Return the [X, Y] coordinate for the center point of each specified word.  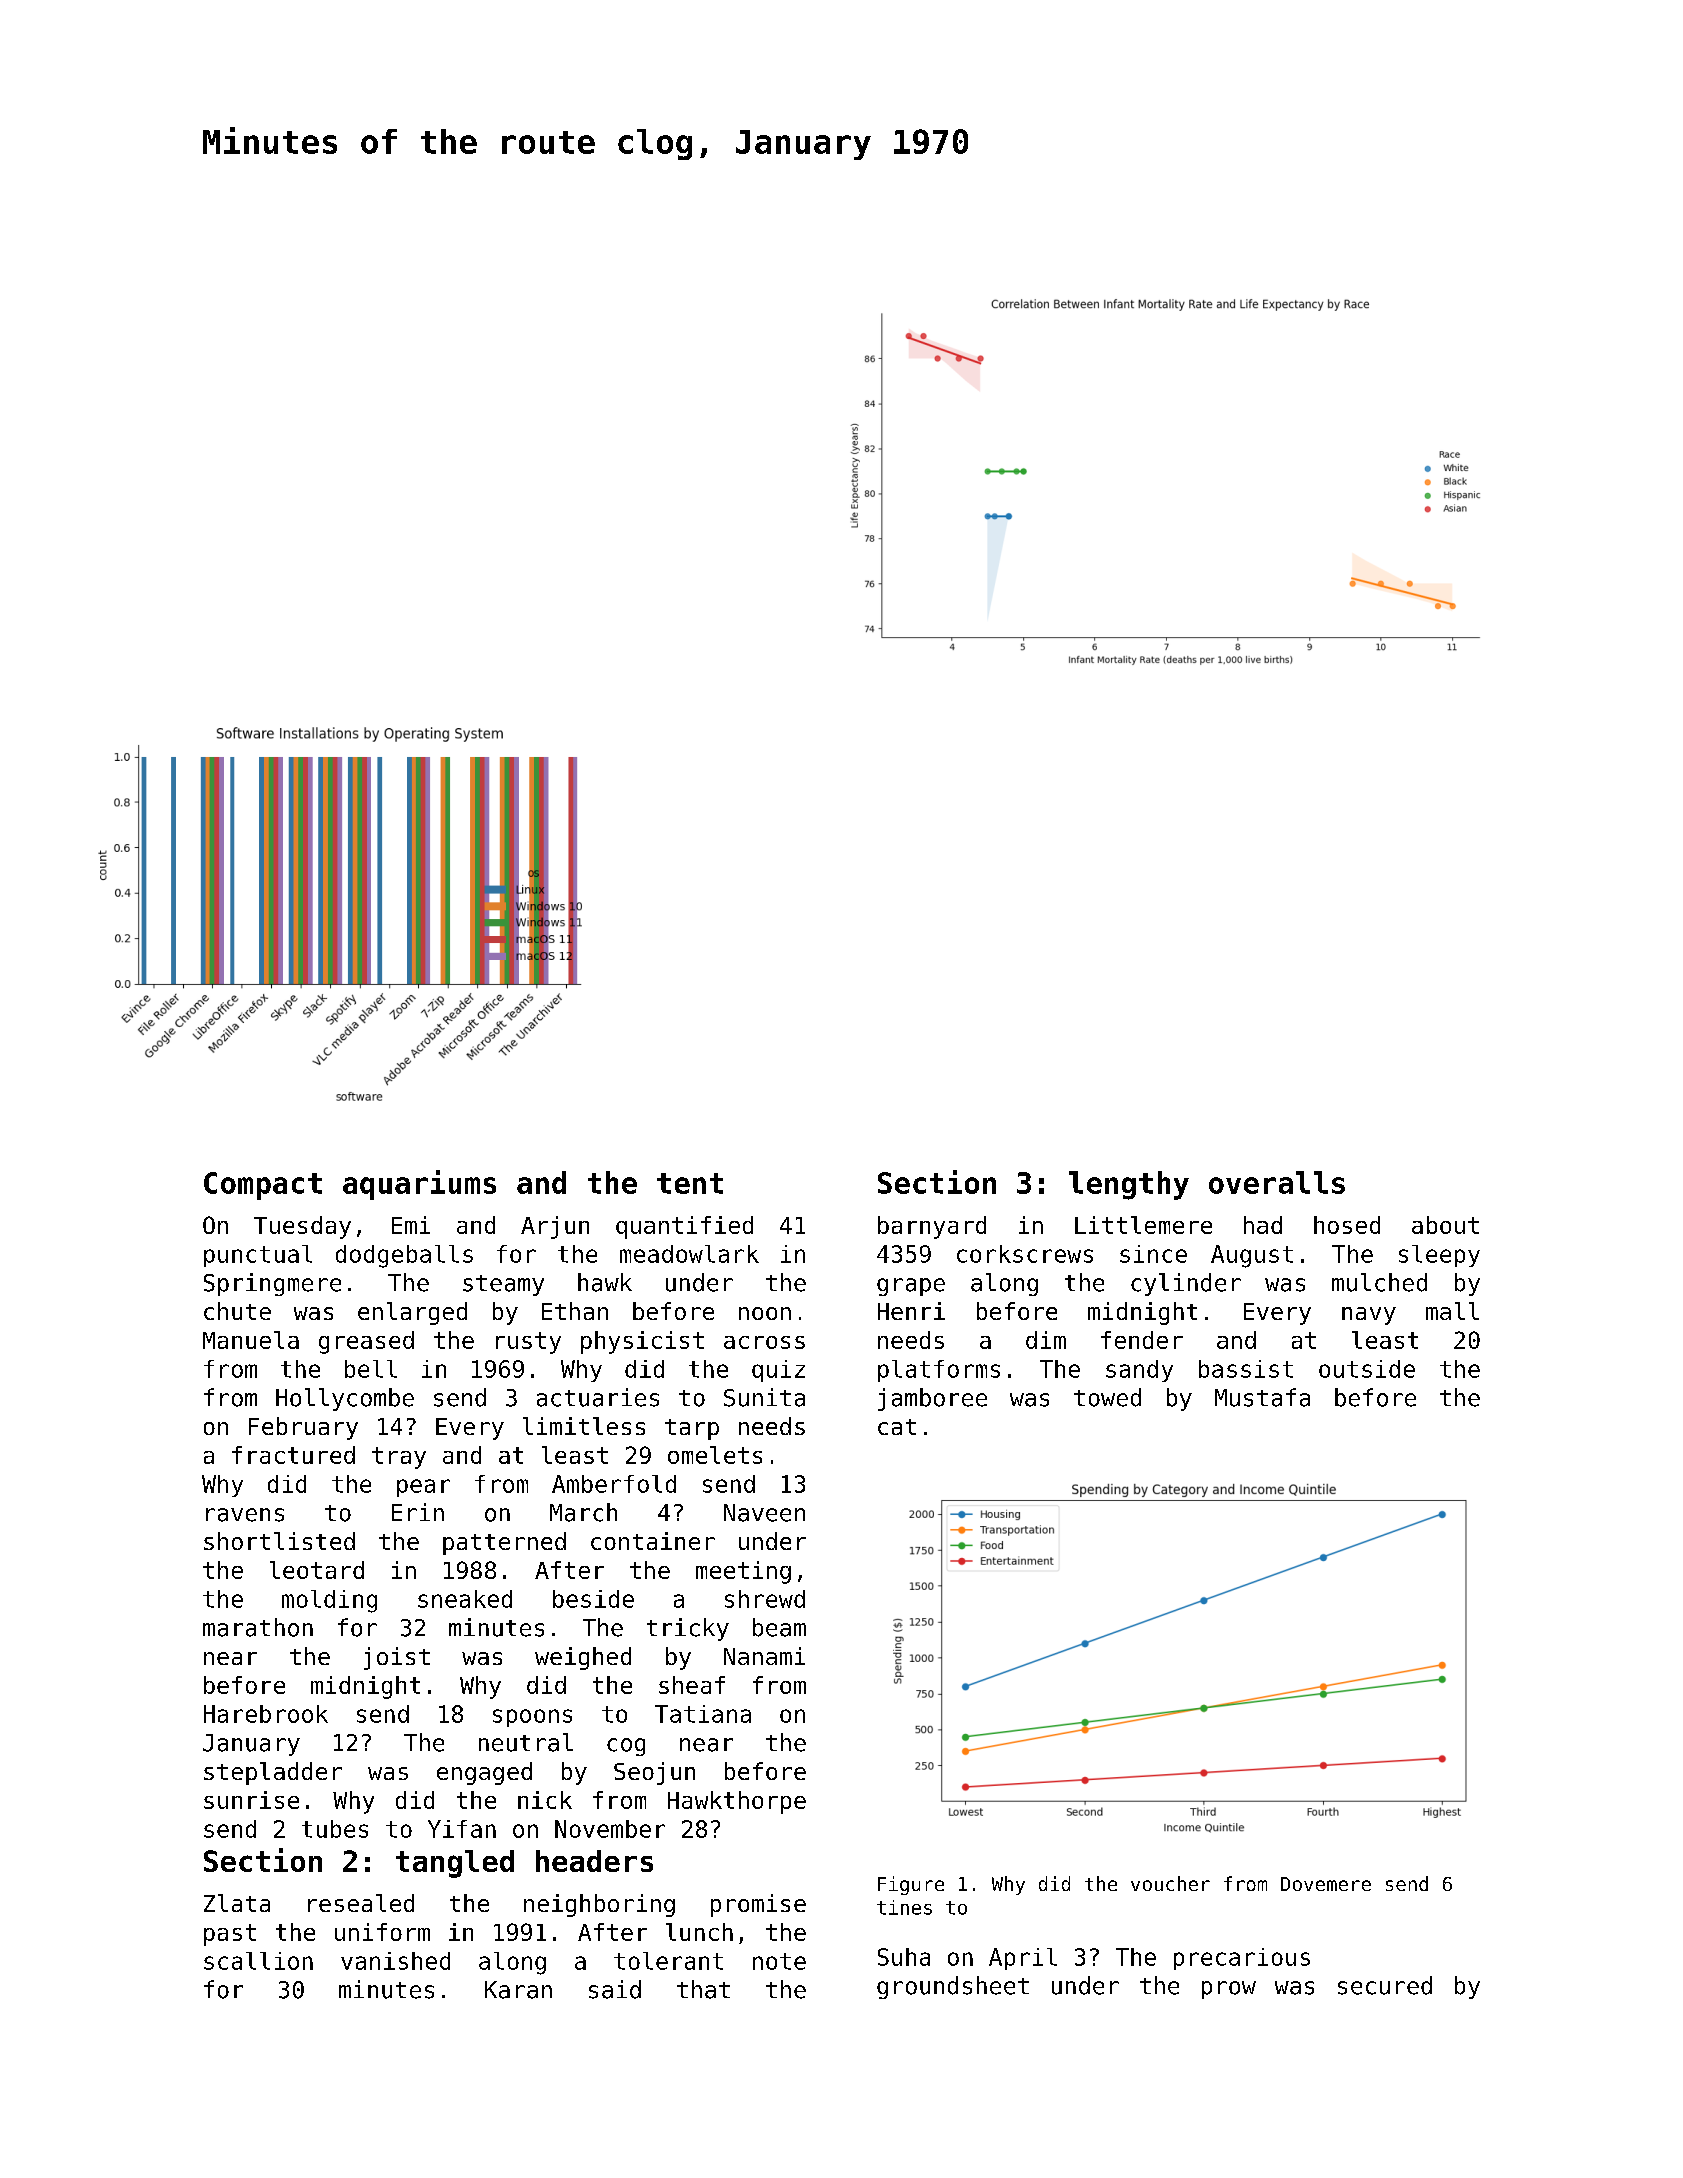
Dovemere [1326, 1884]
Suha [904, 1957]
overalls [1277, 1182]
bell [371, 1369]
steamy [503, 1285]
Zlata [237, 1903]
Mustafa [1262, 1397]
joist [397, 1658]
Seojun [654, 1773]
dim [1046, 1340]
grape [911, 1287]
